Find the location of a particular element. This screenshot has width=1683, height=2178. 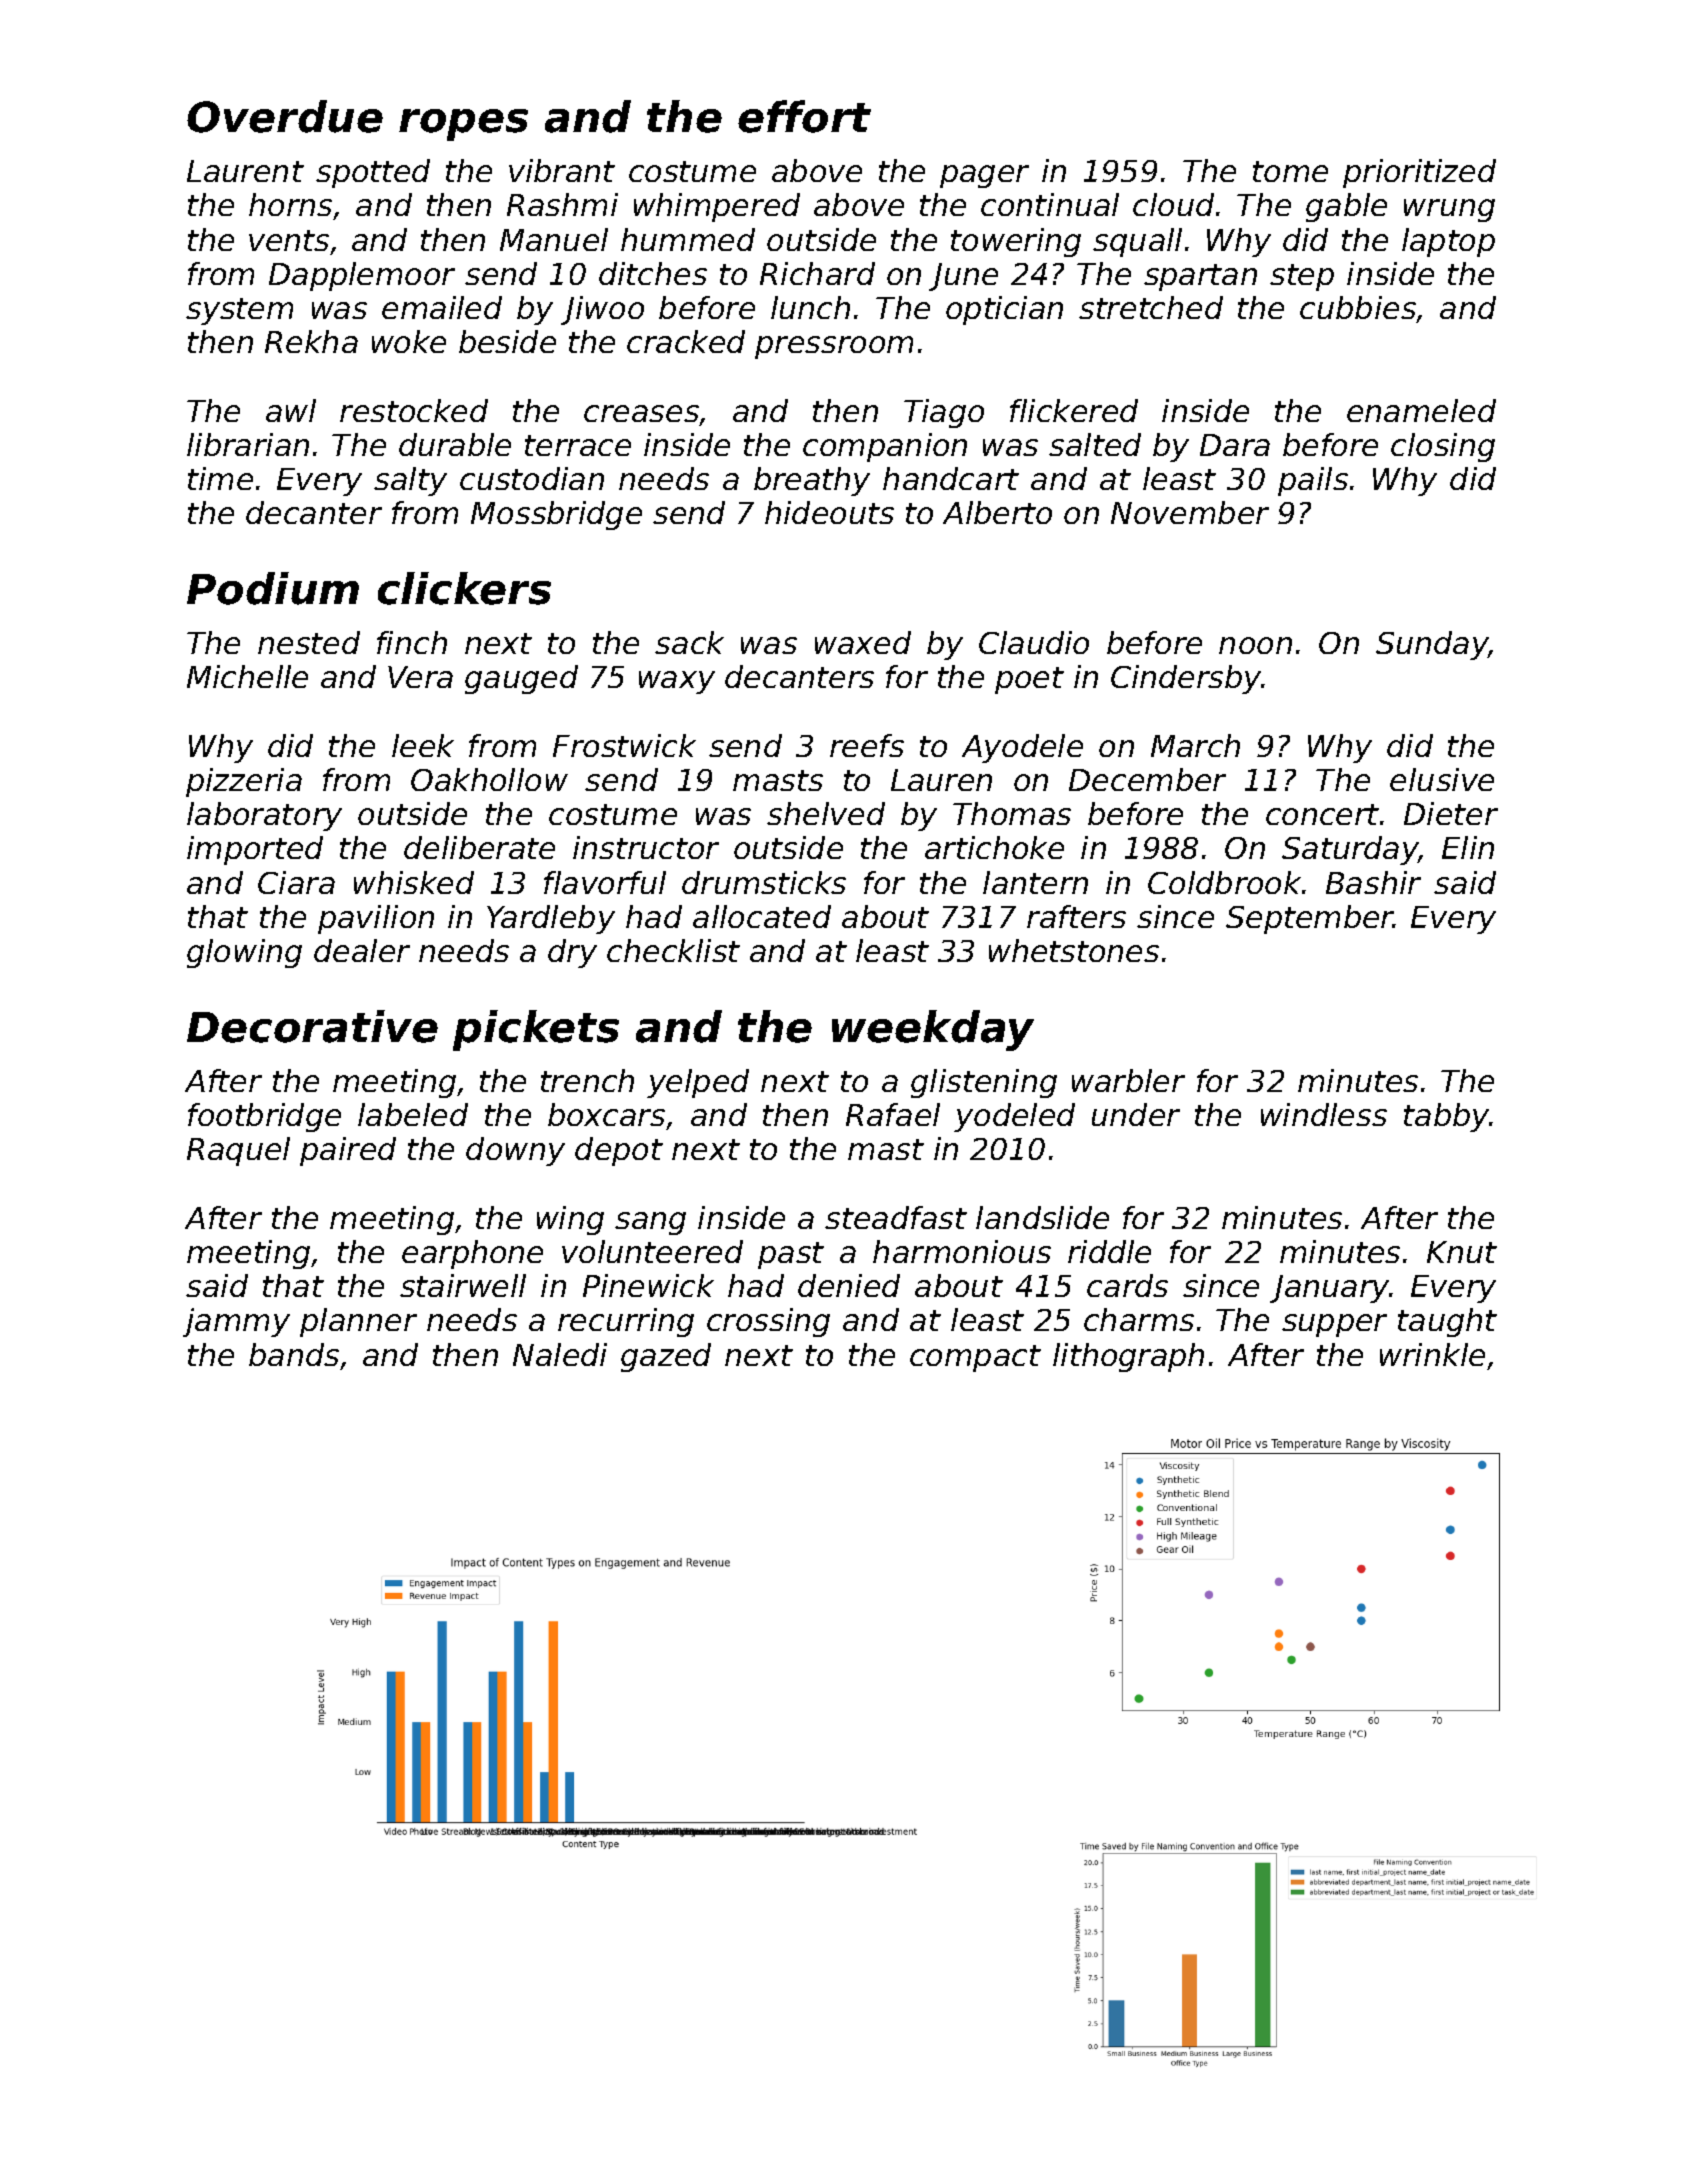

handcart is located at coordinates (951, 478).
